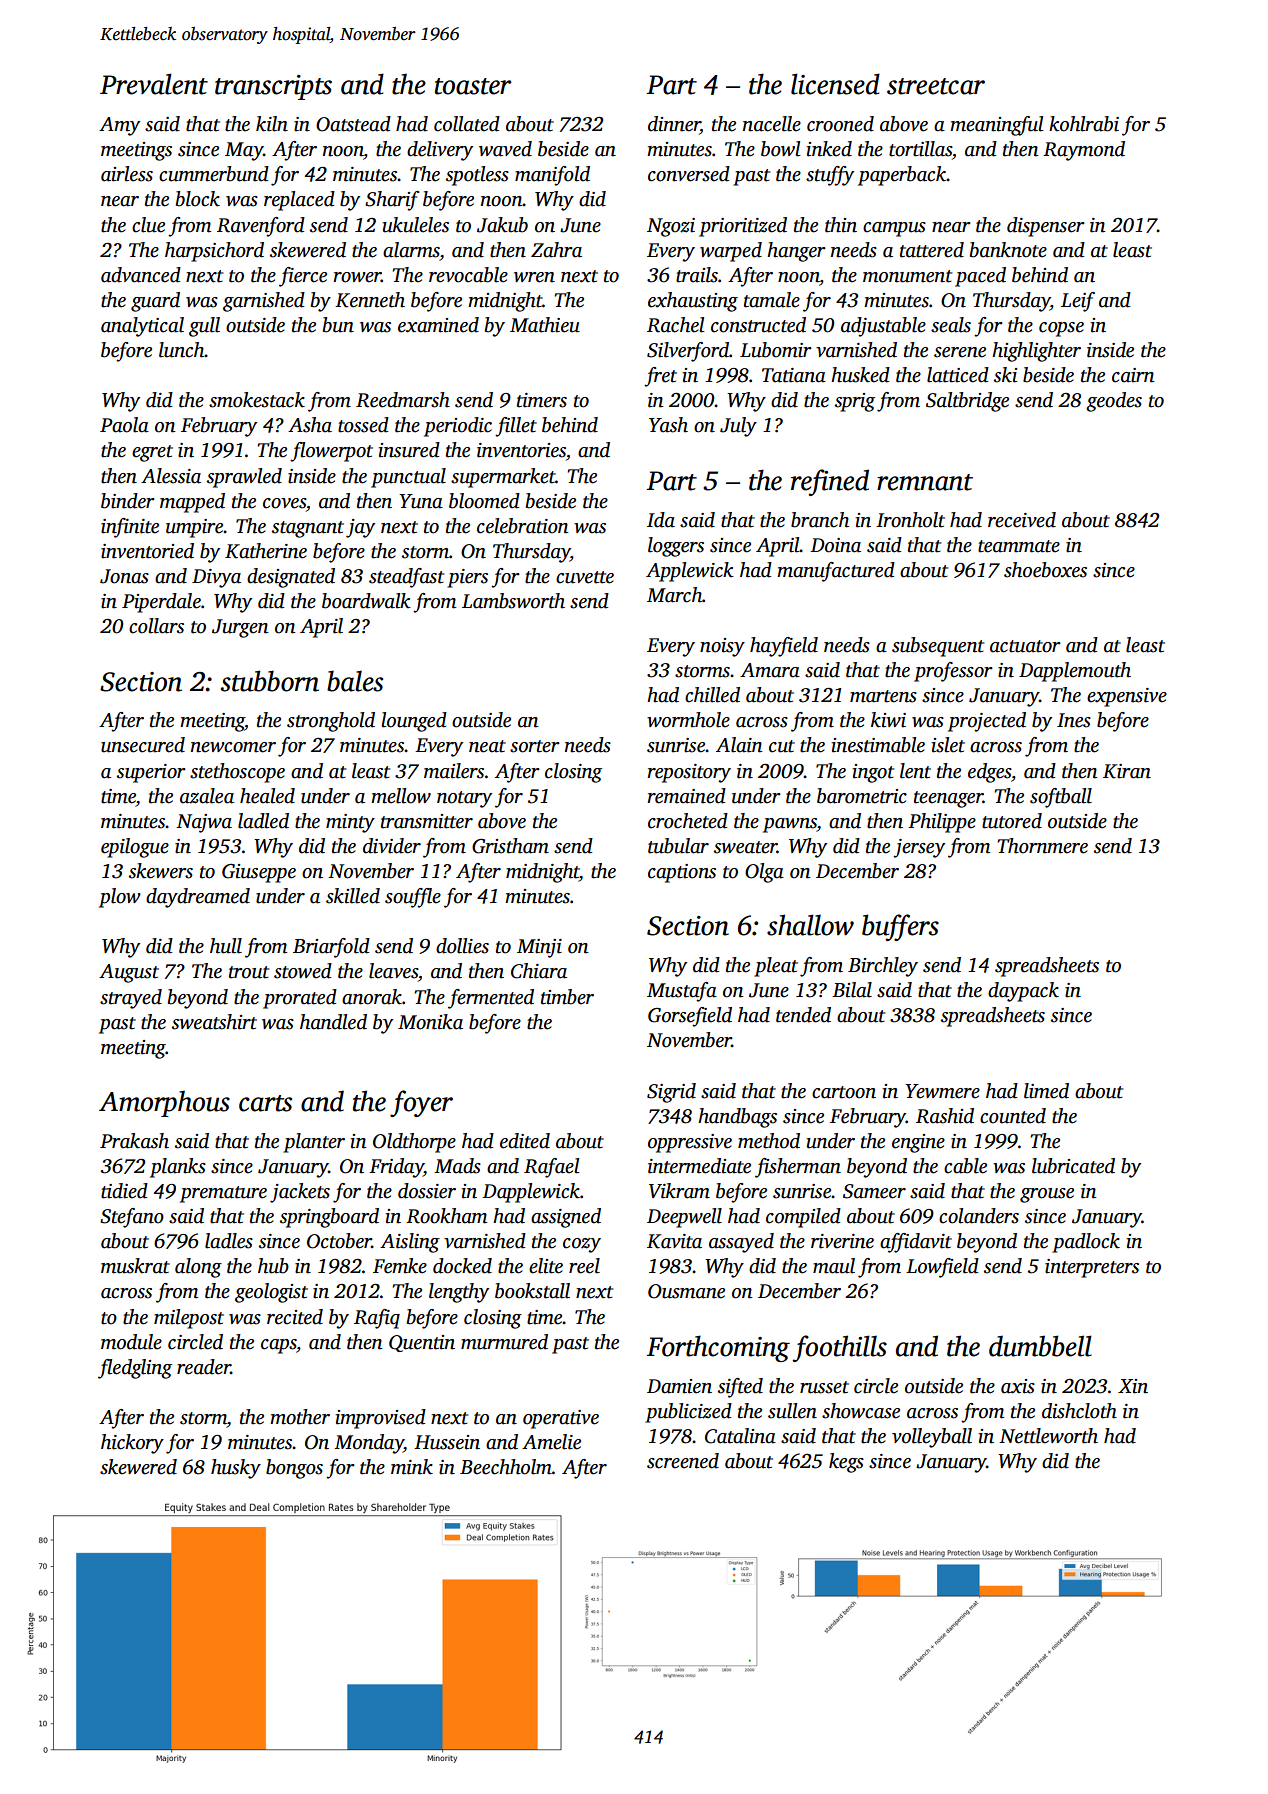  I want to click on Mustafa, so click(682, 992).
